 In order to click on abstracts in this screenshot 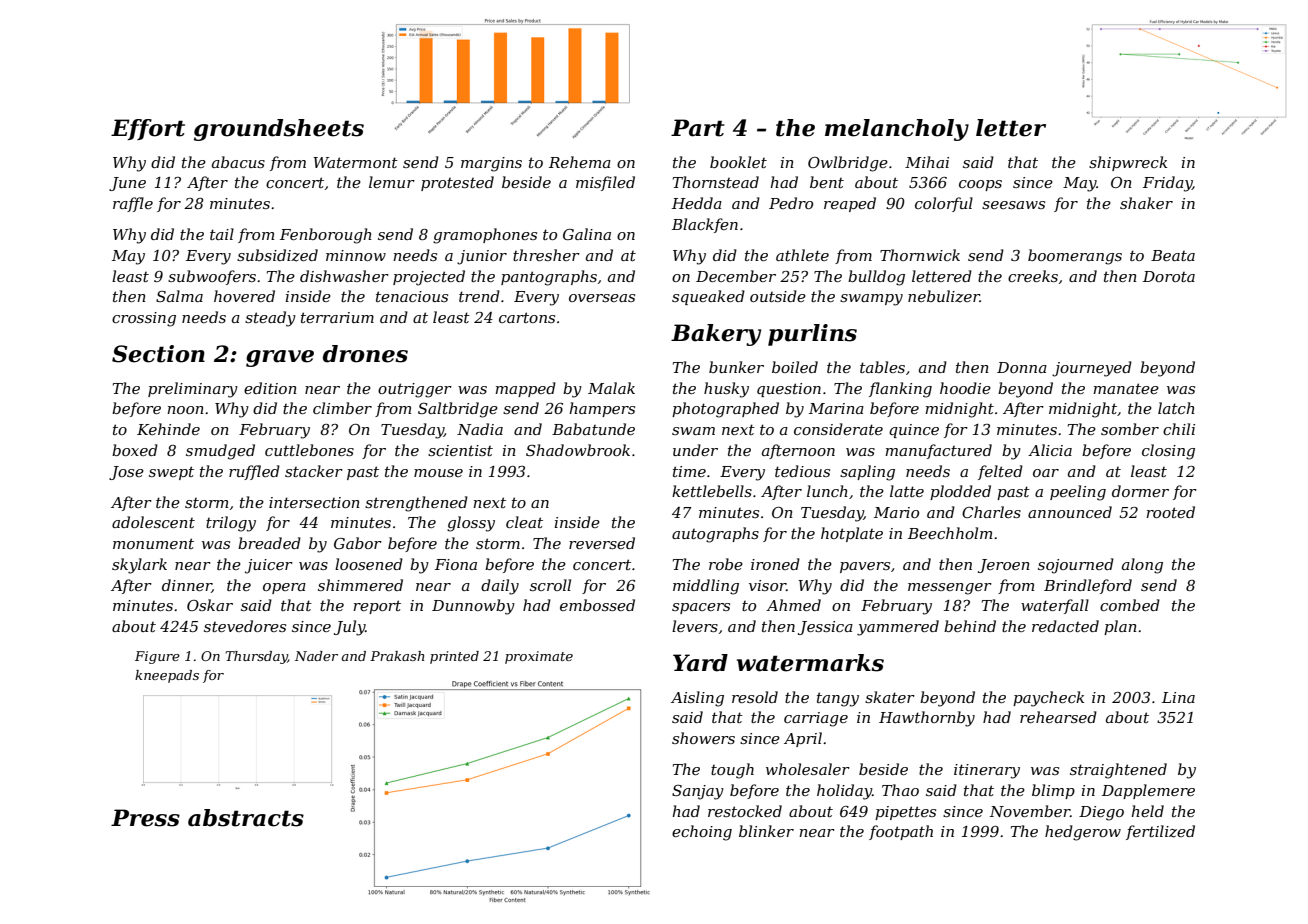, I will do `click(246, 818)`.
